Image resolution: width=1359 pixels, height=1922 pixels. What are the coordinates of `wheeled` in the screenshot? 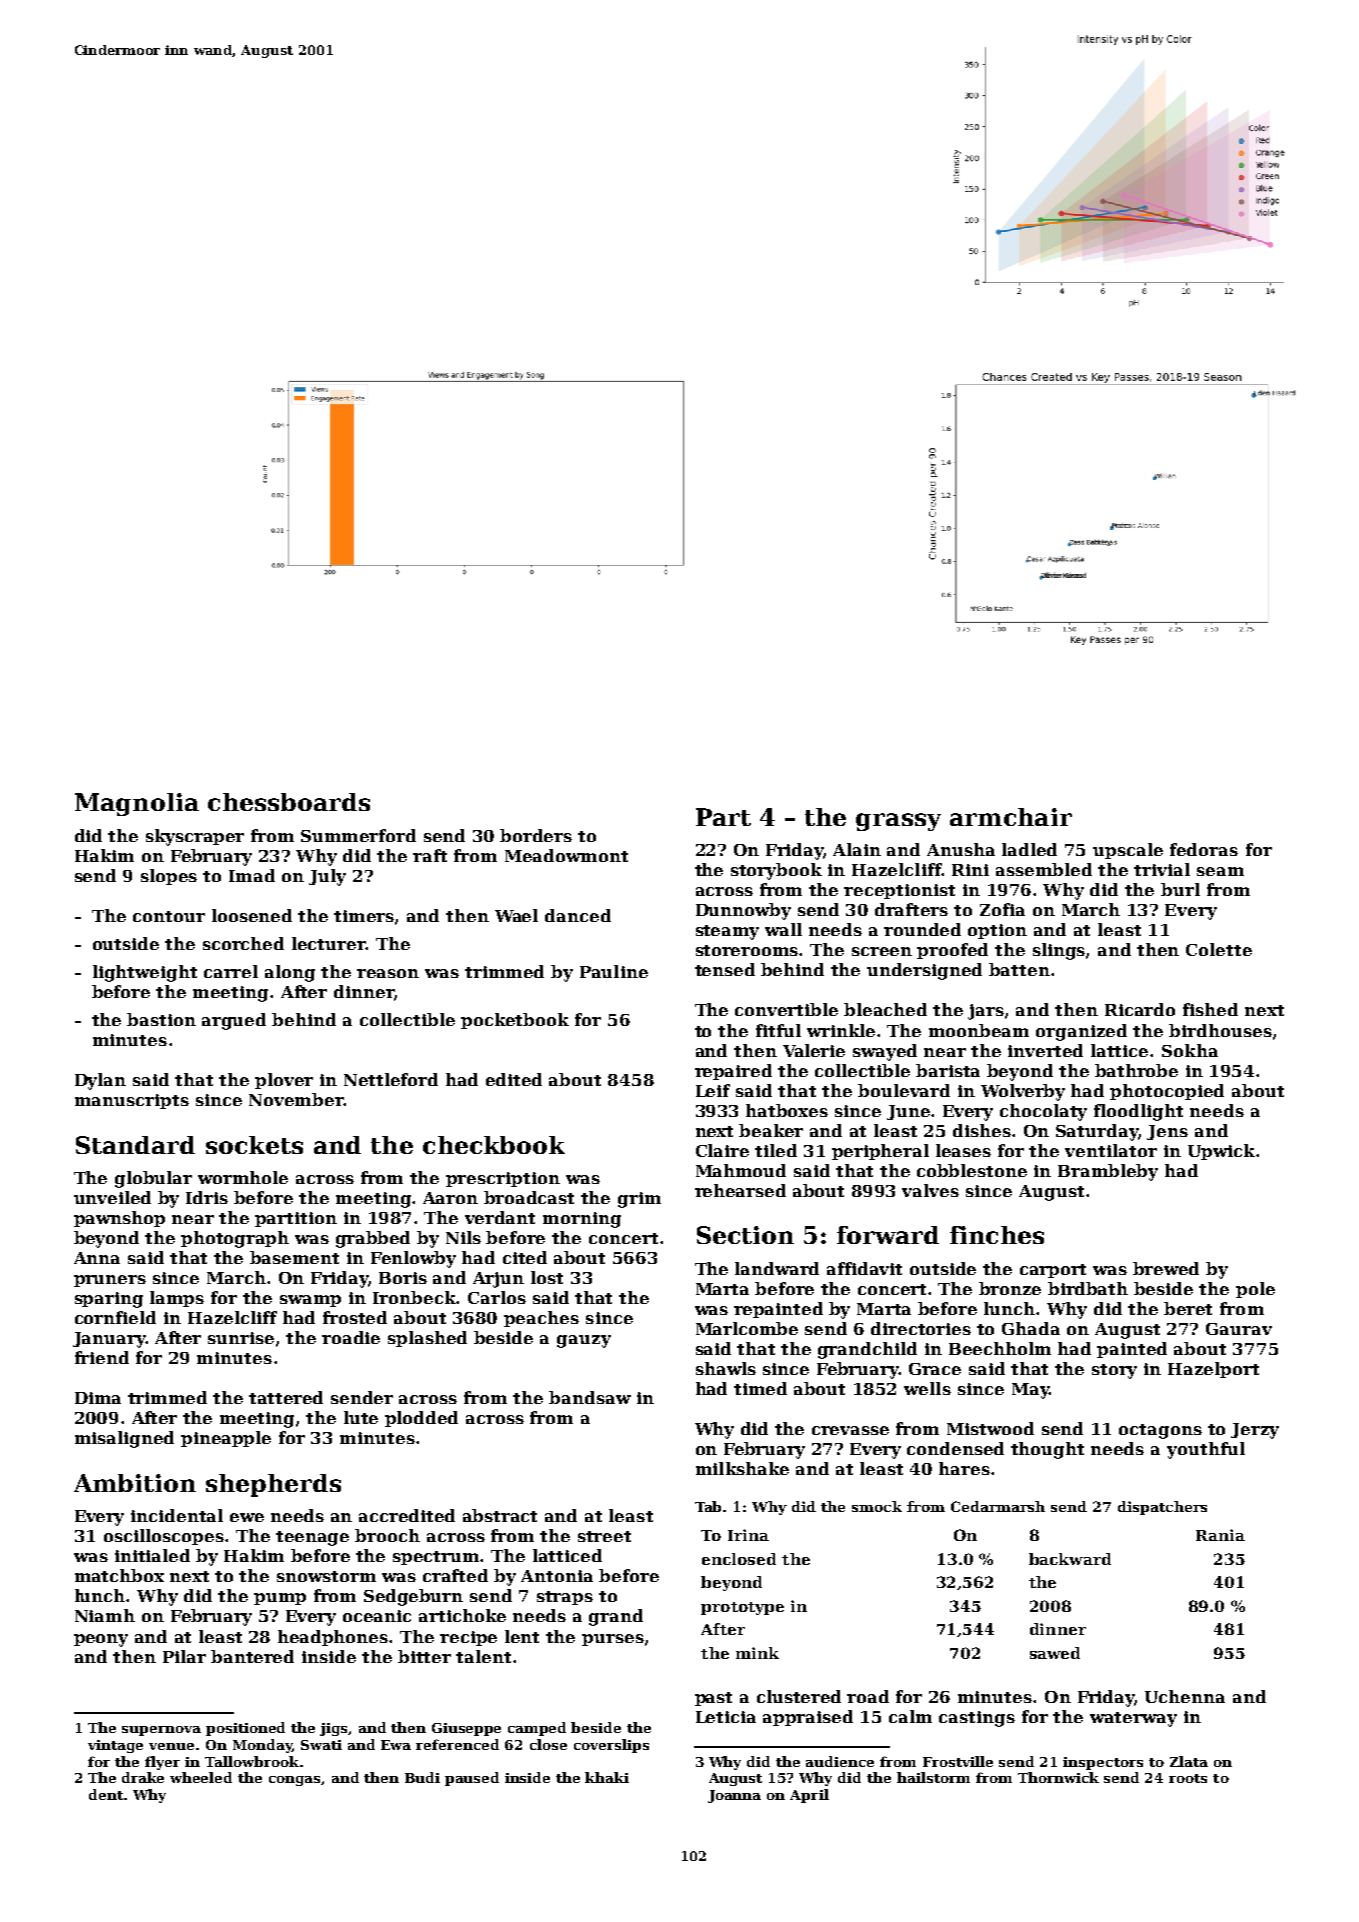 It's located at (201, 1777).
